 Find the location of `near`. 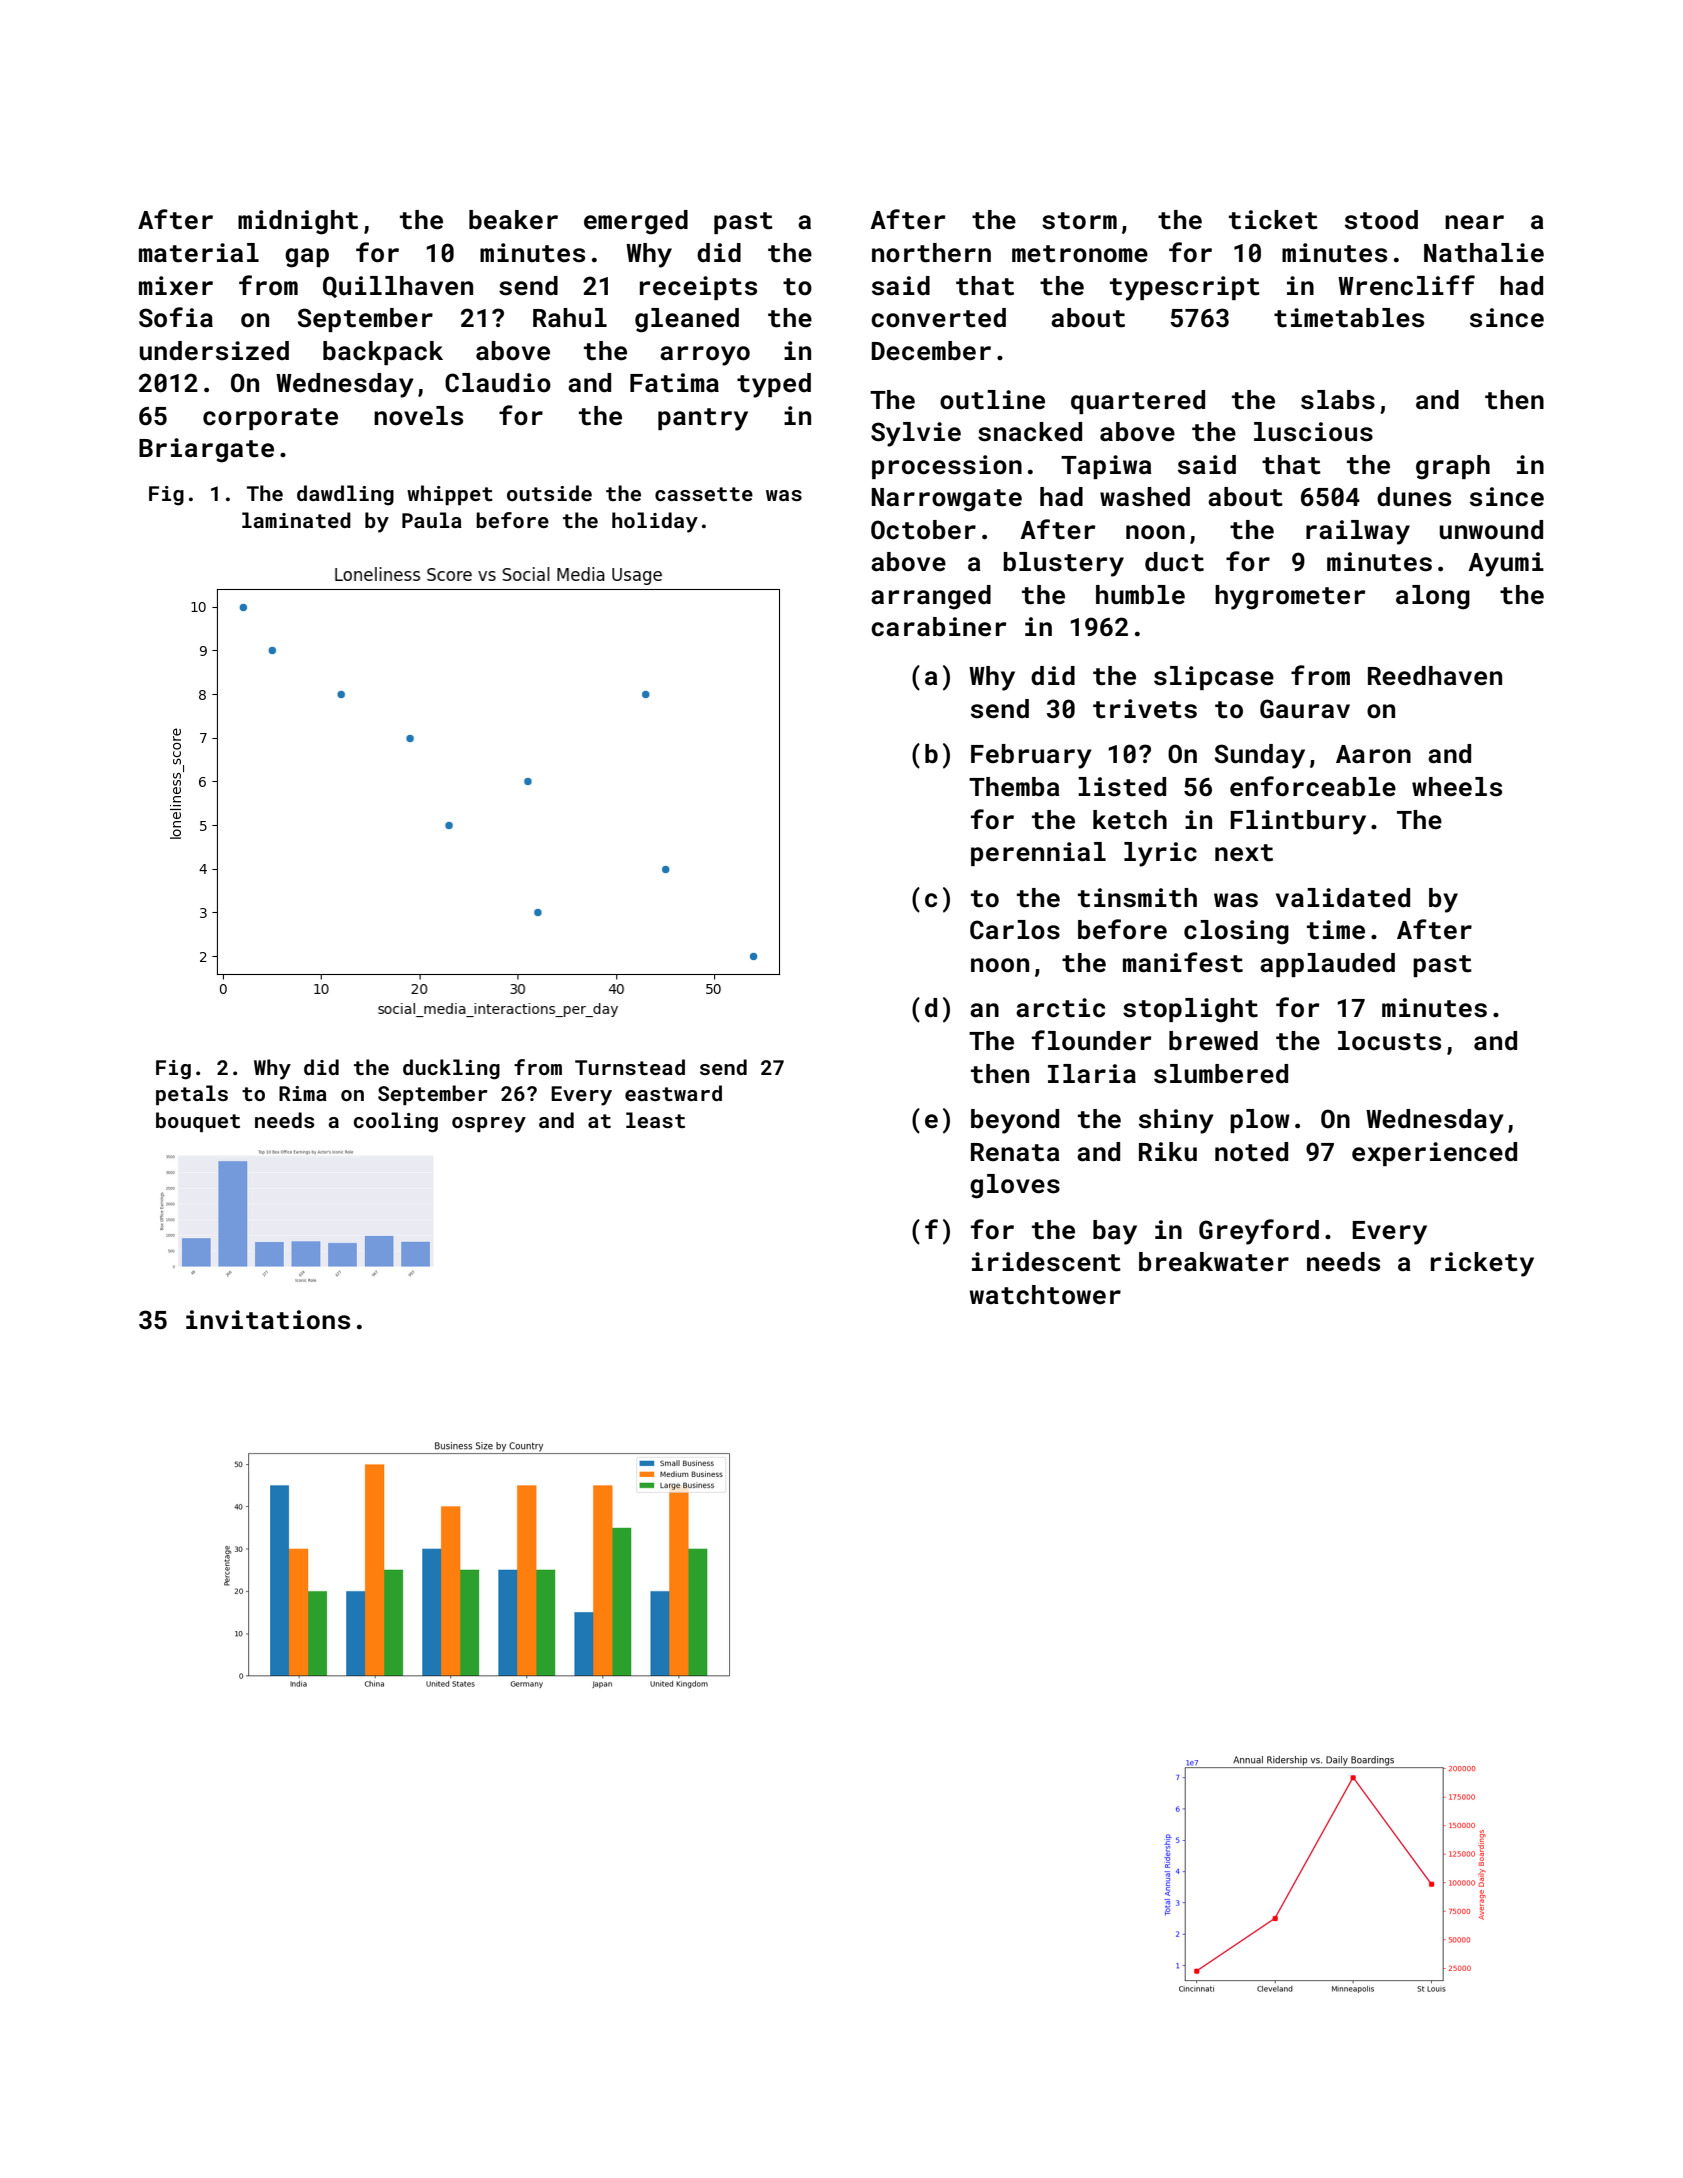

near is located at coordinates (1474, 222).
